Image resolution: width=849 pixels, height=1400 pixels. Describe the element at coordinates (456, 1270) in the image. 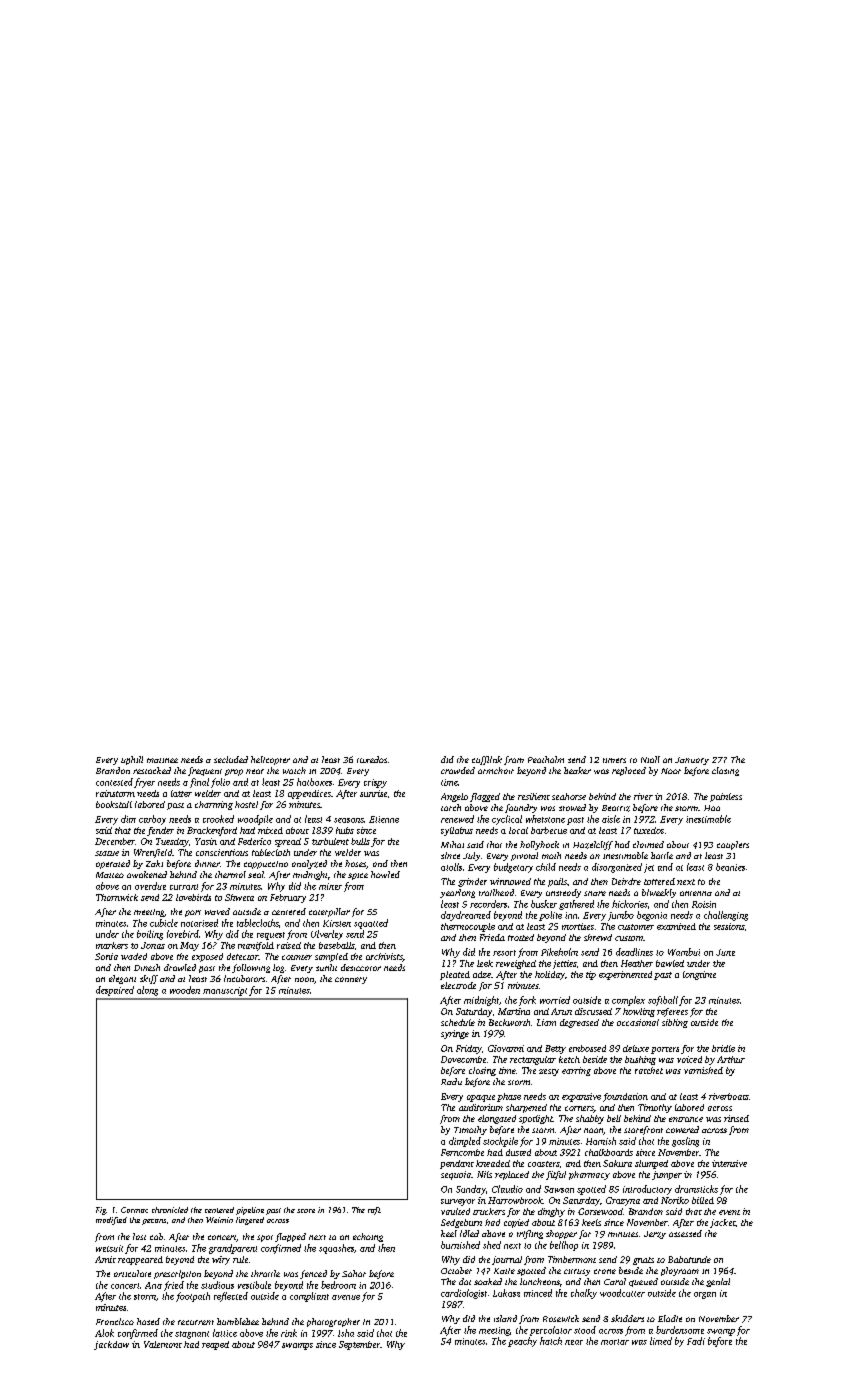

I see `October` at that location.
